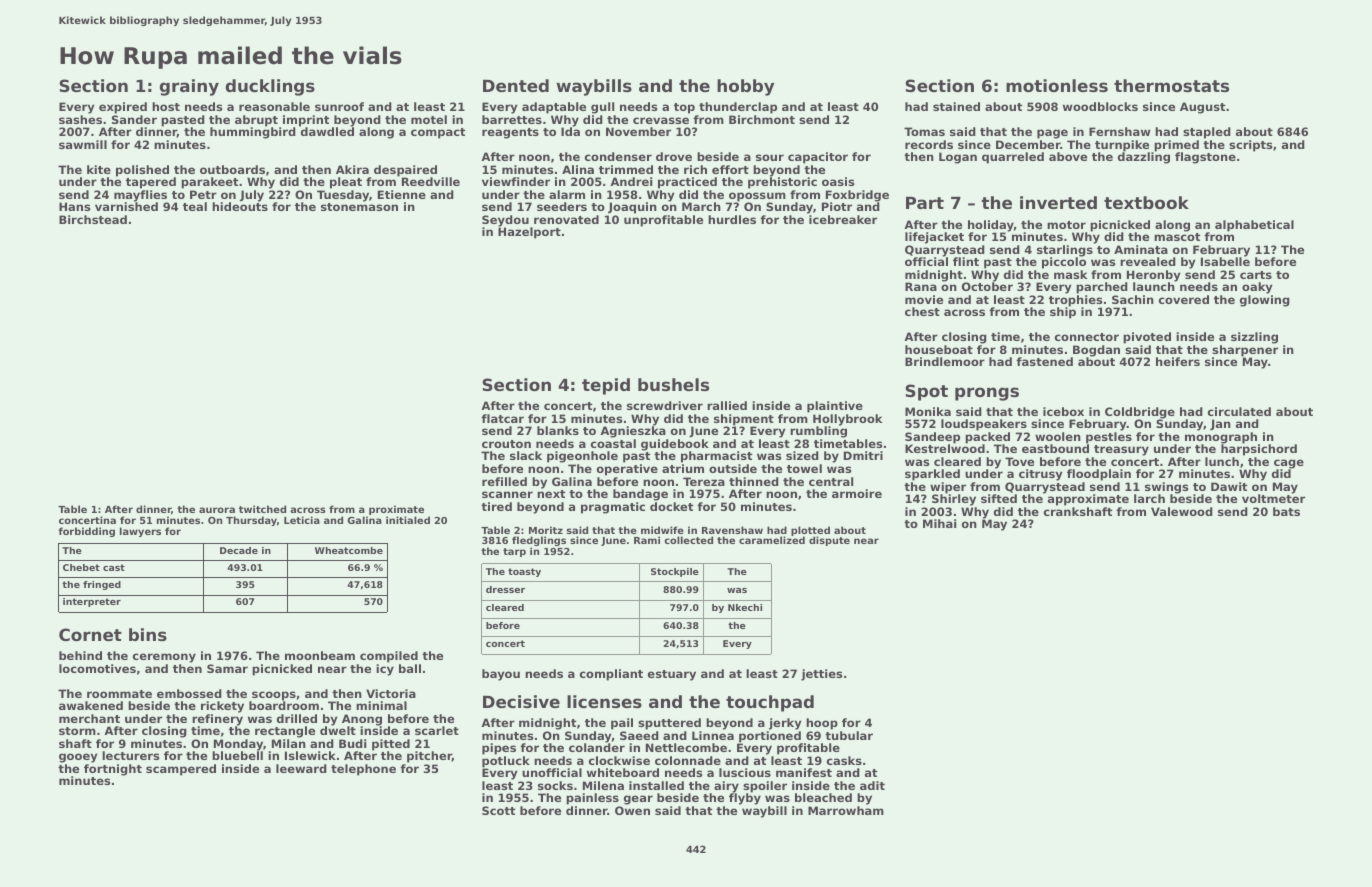 The image size is (1372, 887). Describe the element at coordinates (529, 233) in the image. I see `Hazelport` at that location.
